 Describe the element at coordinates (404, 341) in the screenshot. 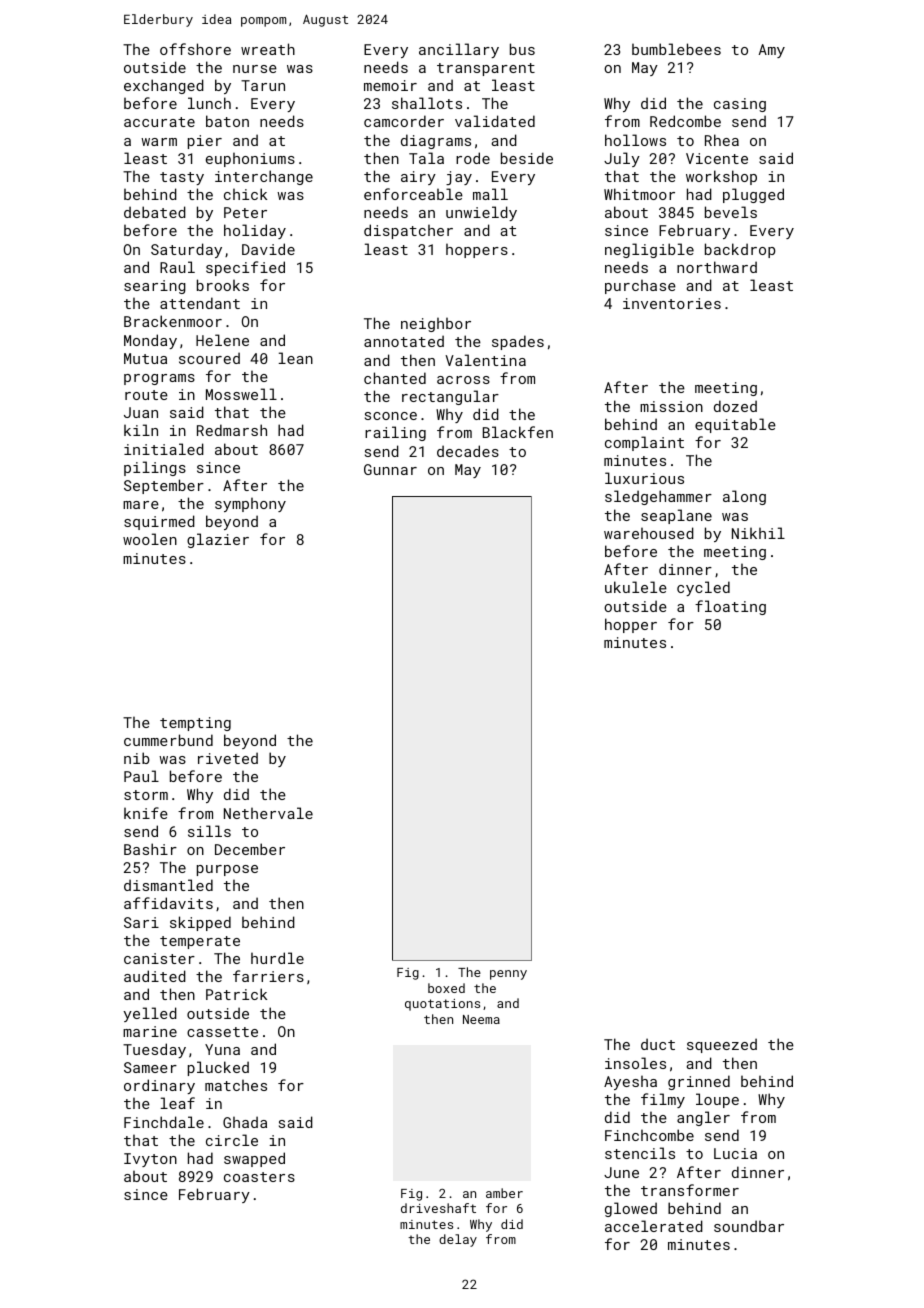

I see `annotated` at that location.
